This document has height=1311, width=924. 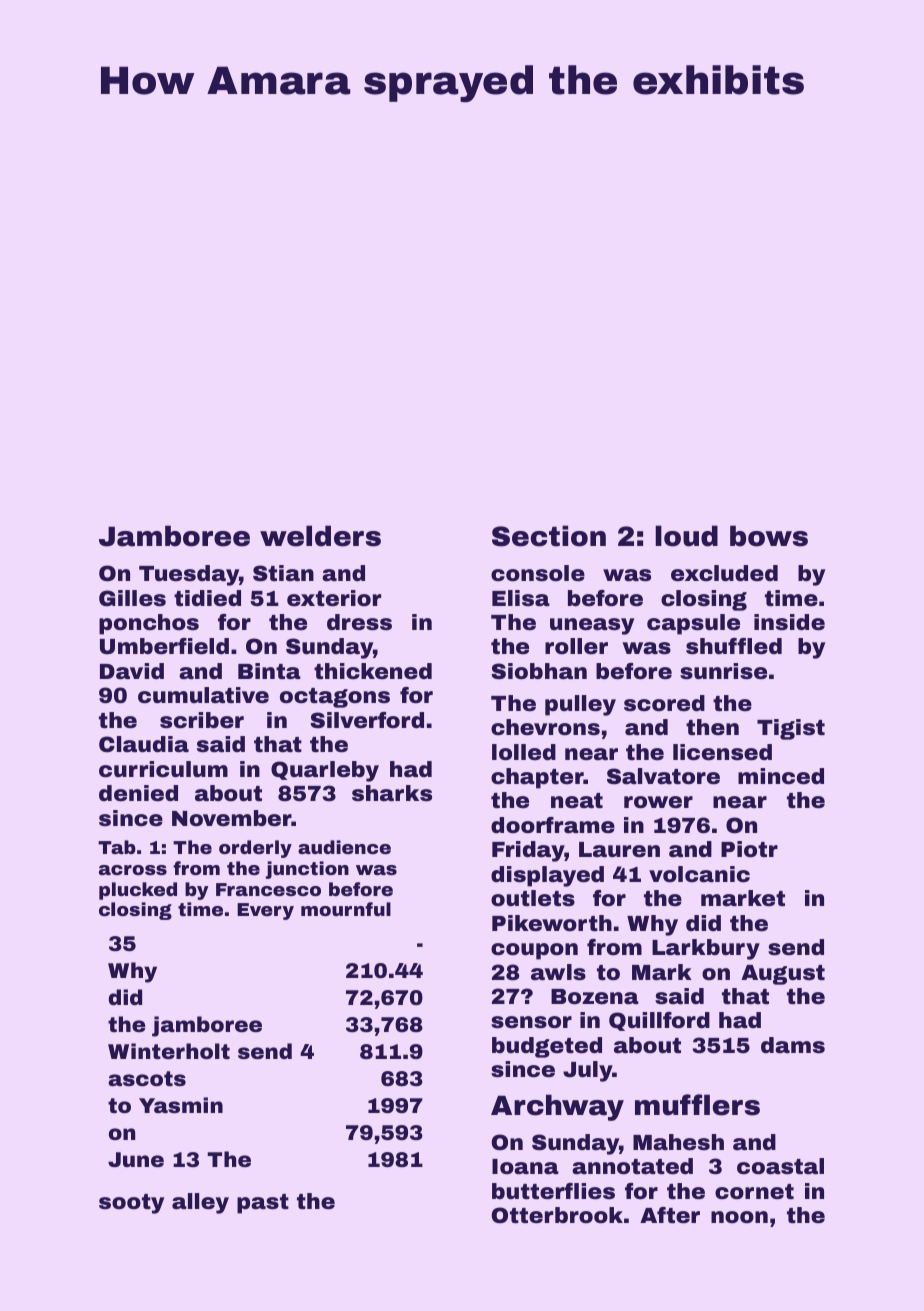 What do you see at coordinates (346, 909) in the document?
I see `mournful` at bounding box center [346, 909].
